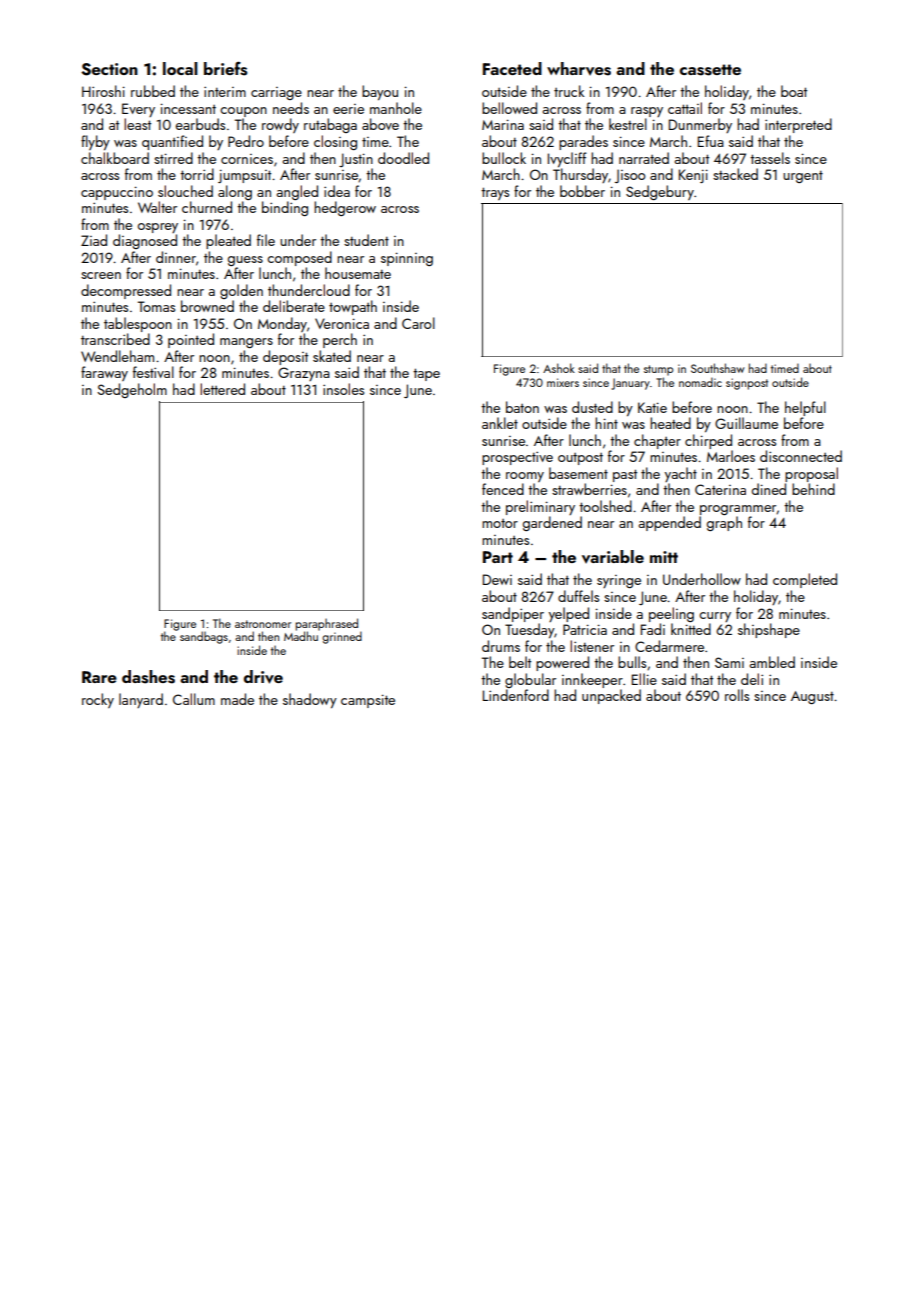 The height and width of the document is (1308, 924). Describe the element at coordinates (794, 91) in the document. I see `boat` at that location.
